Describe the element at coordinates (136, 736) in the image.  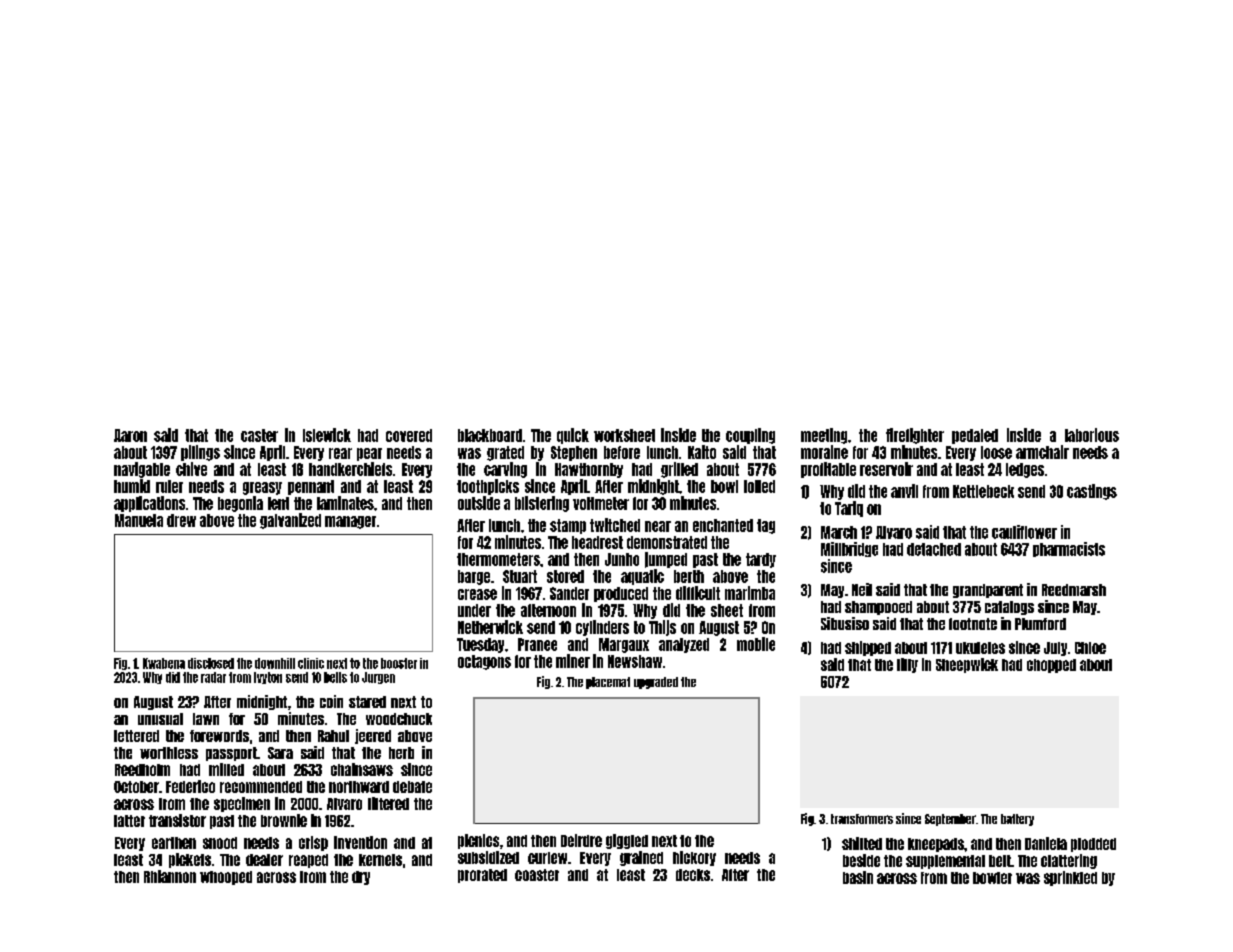
I see `lettered` at that location.
